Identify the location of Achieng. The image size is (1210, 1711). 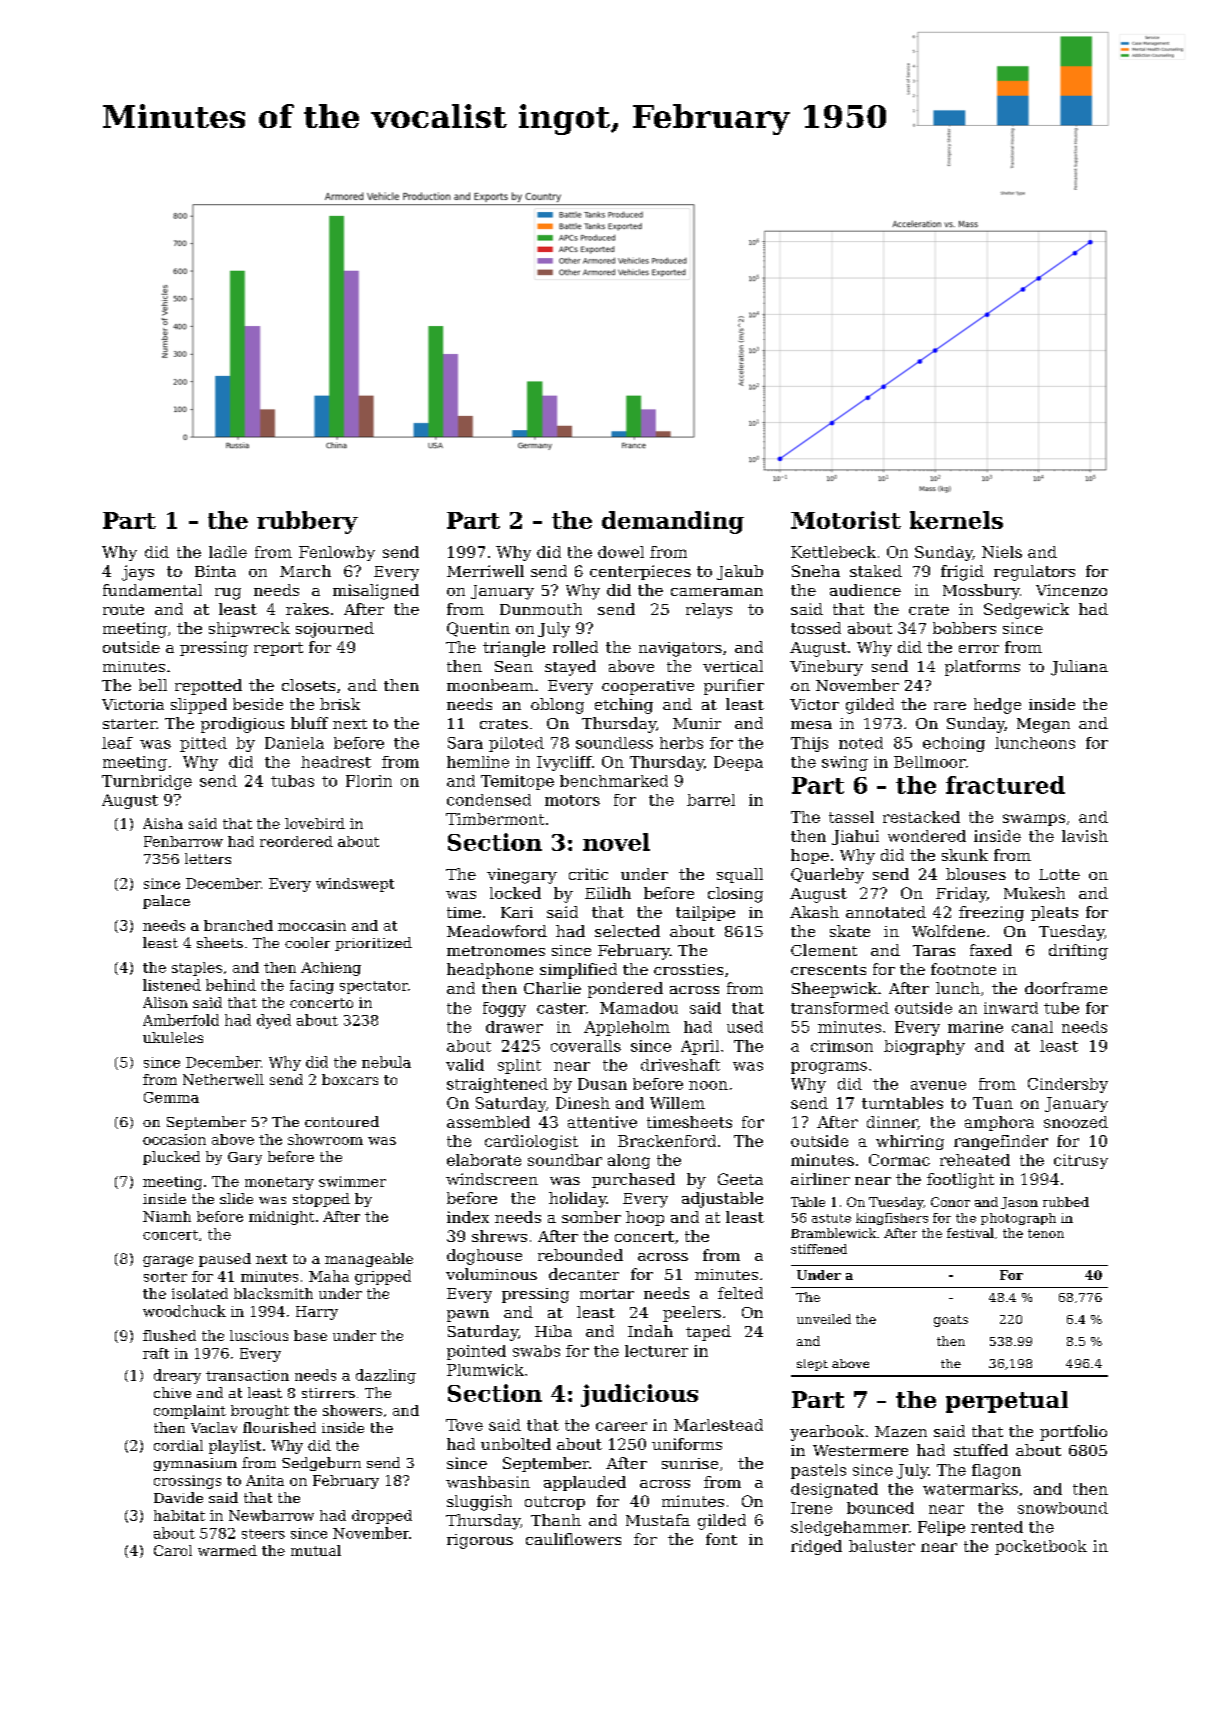
(331, 969).
